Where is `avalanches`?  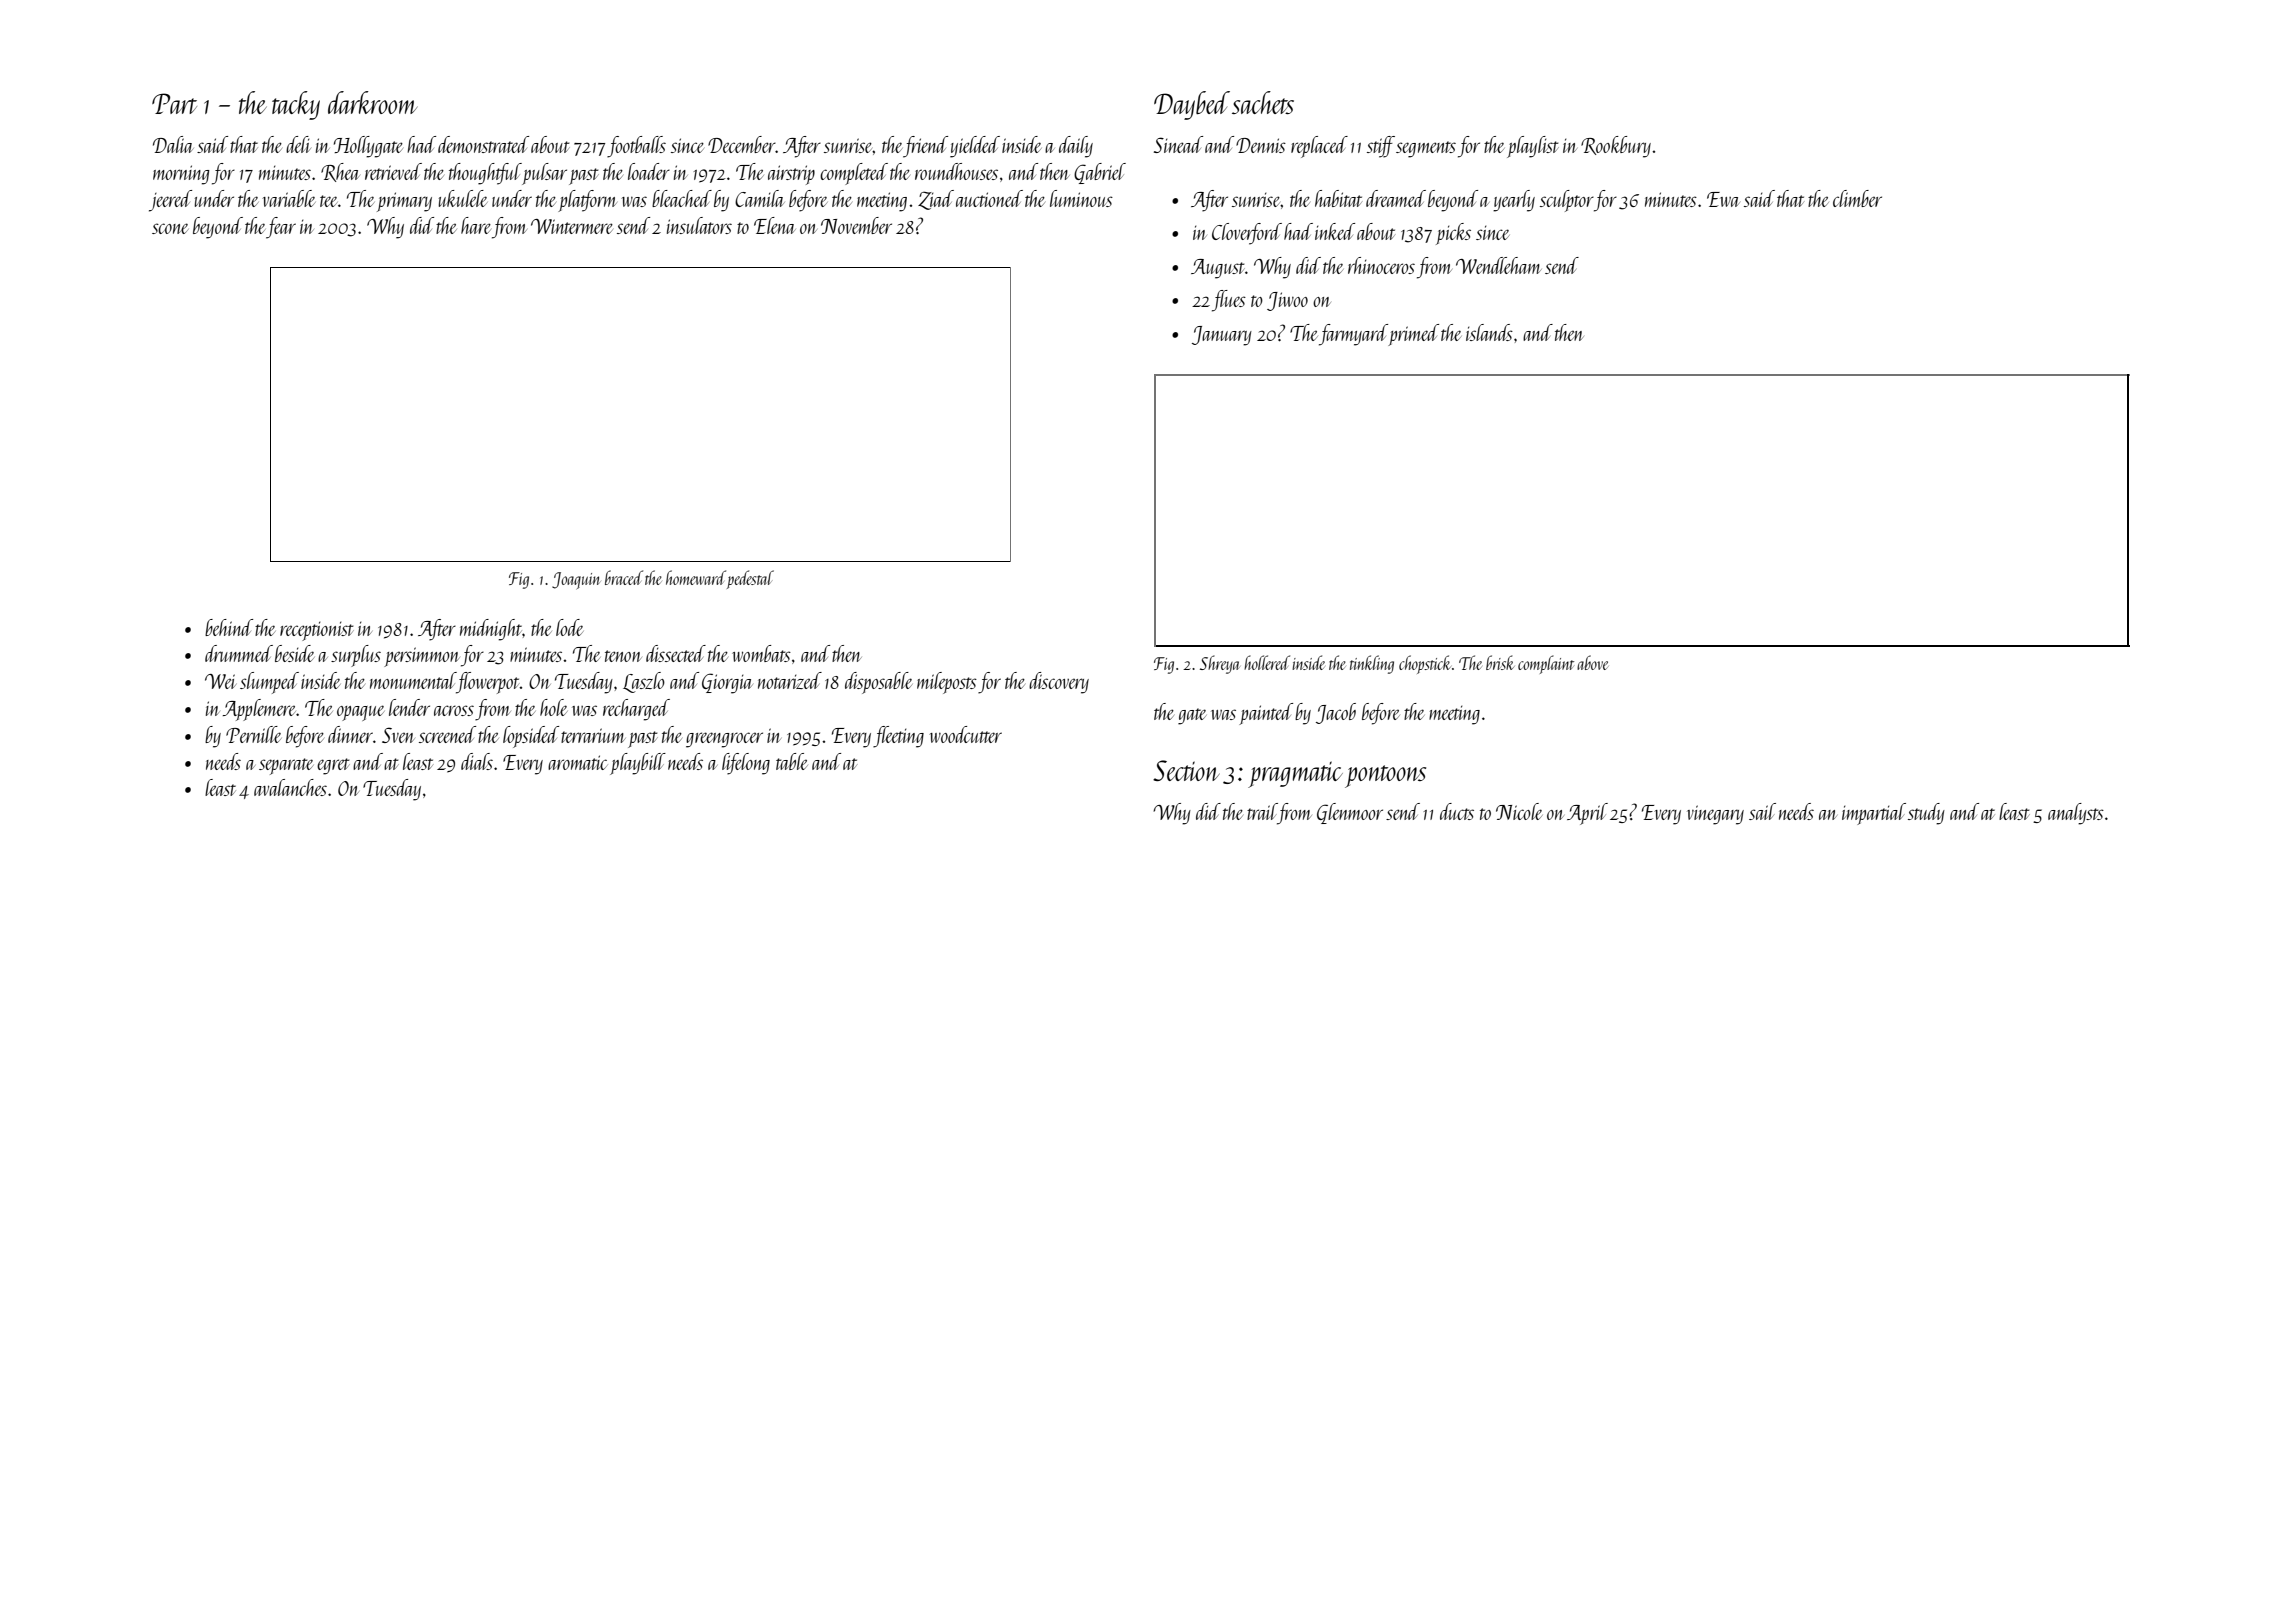 avalanches is located at coordinates (290, 787).
